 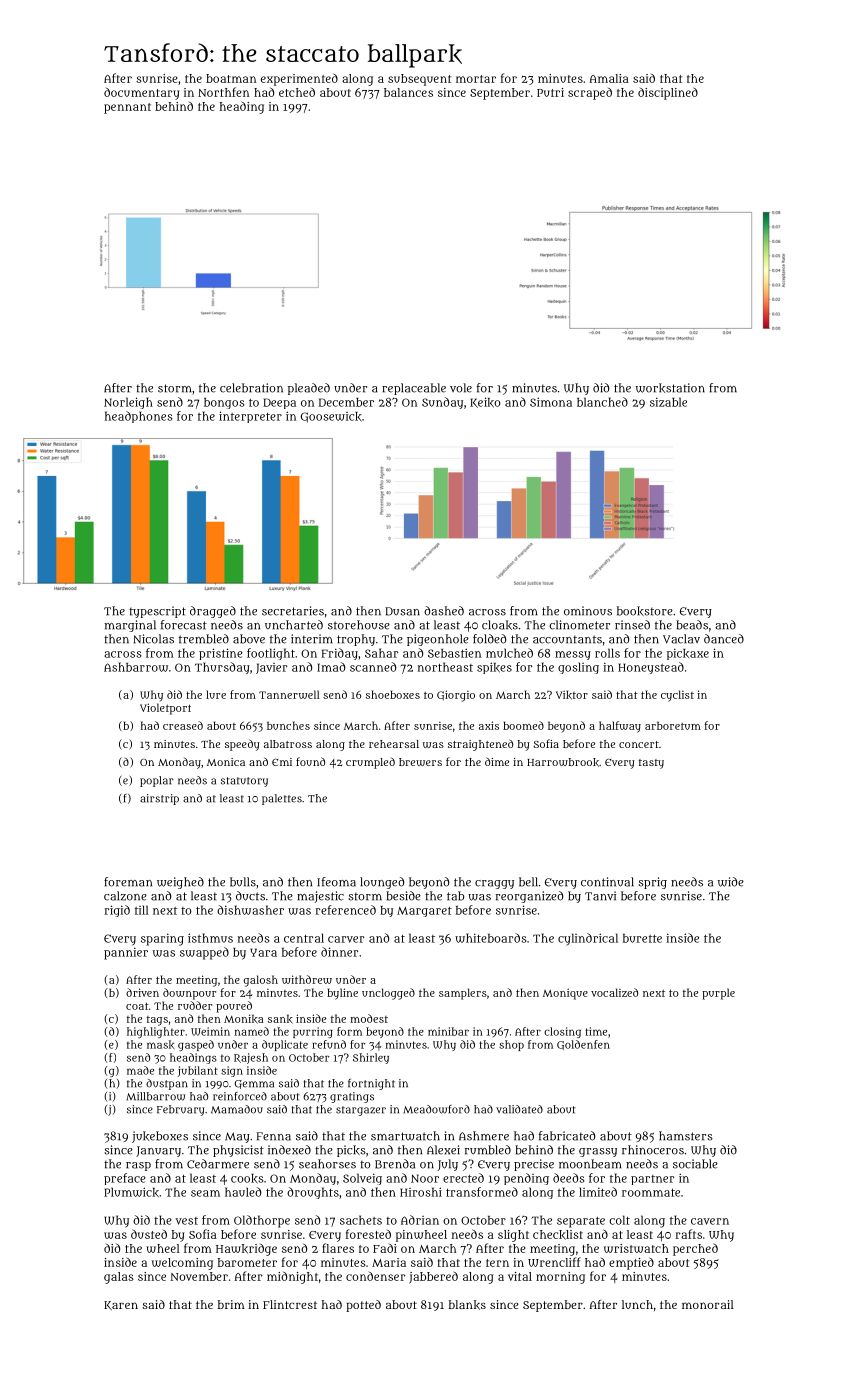 I want to click on welcoming, so click(x=182, y=1264).
